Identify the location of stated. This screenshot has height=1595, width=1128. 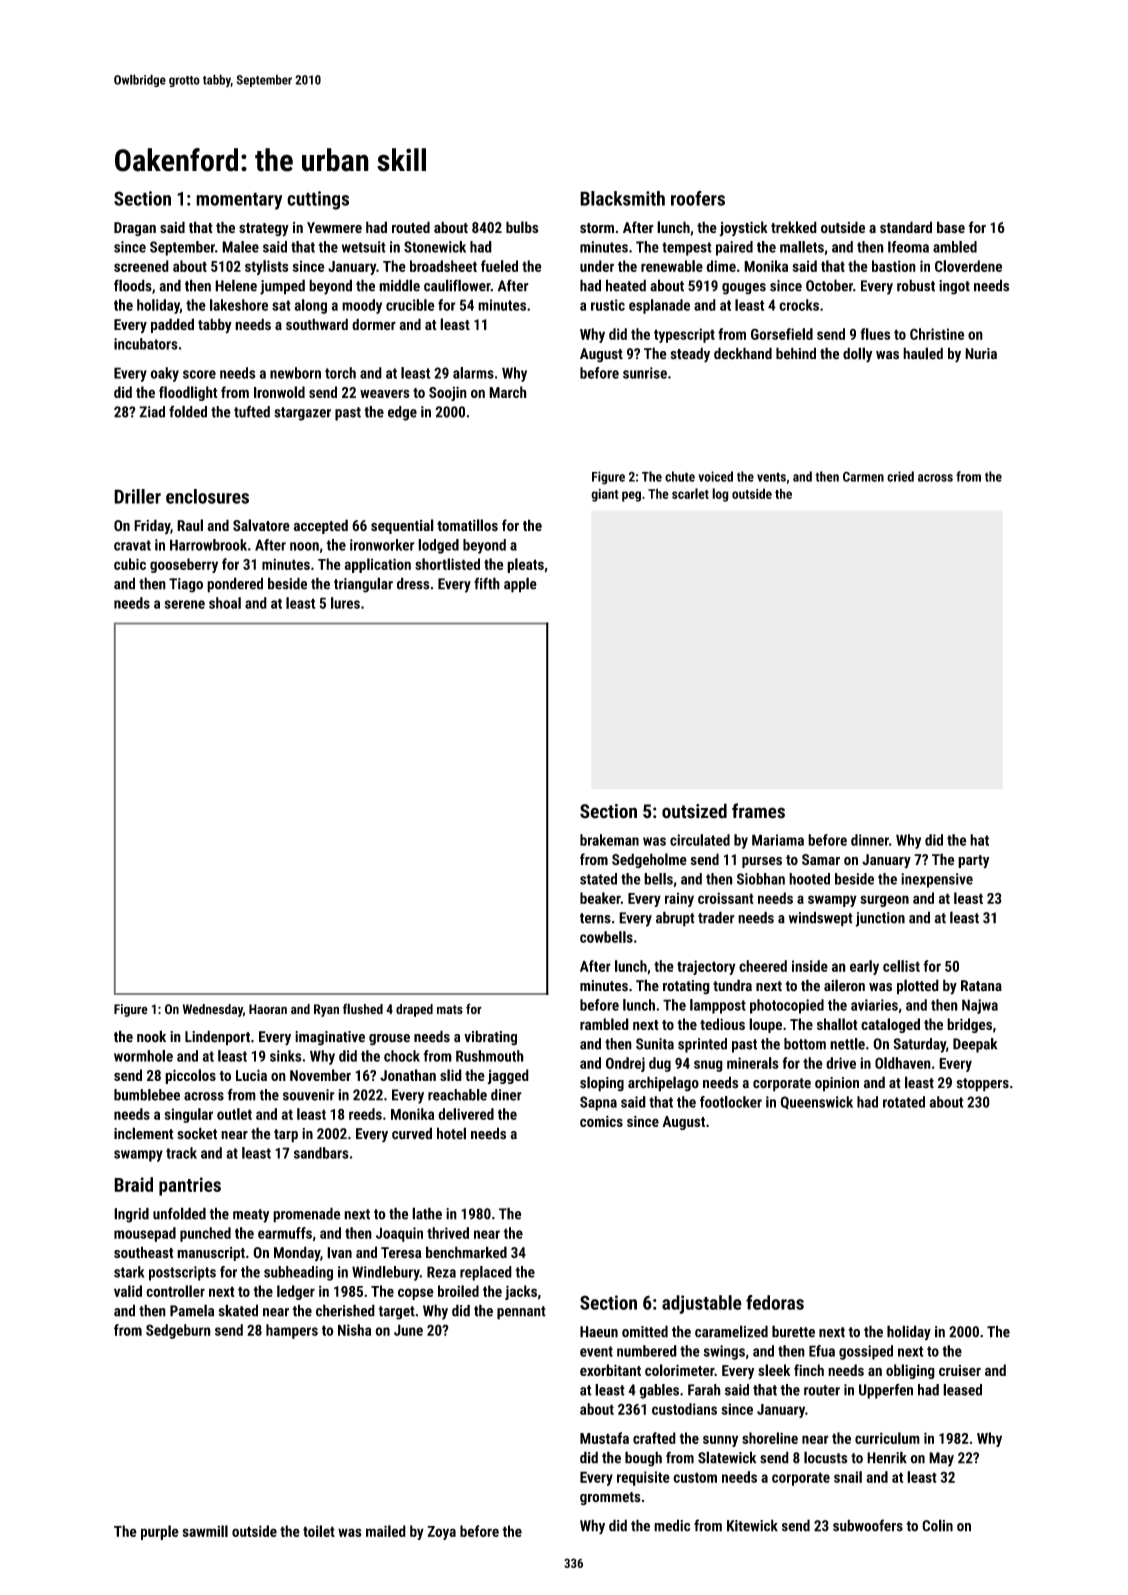
(598, 879).
